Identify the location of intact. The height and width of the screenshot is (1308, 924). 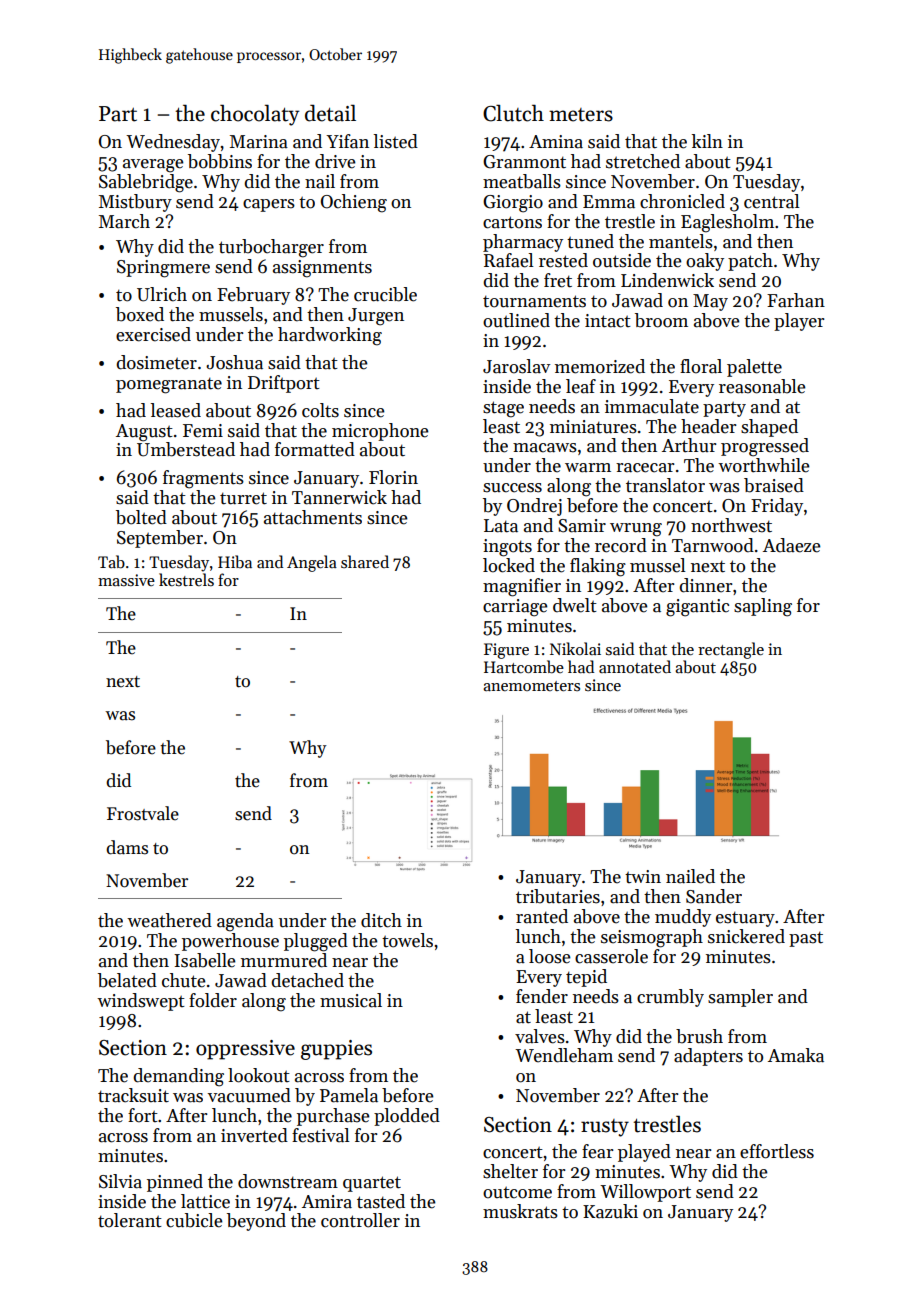
(608, 321).
